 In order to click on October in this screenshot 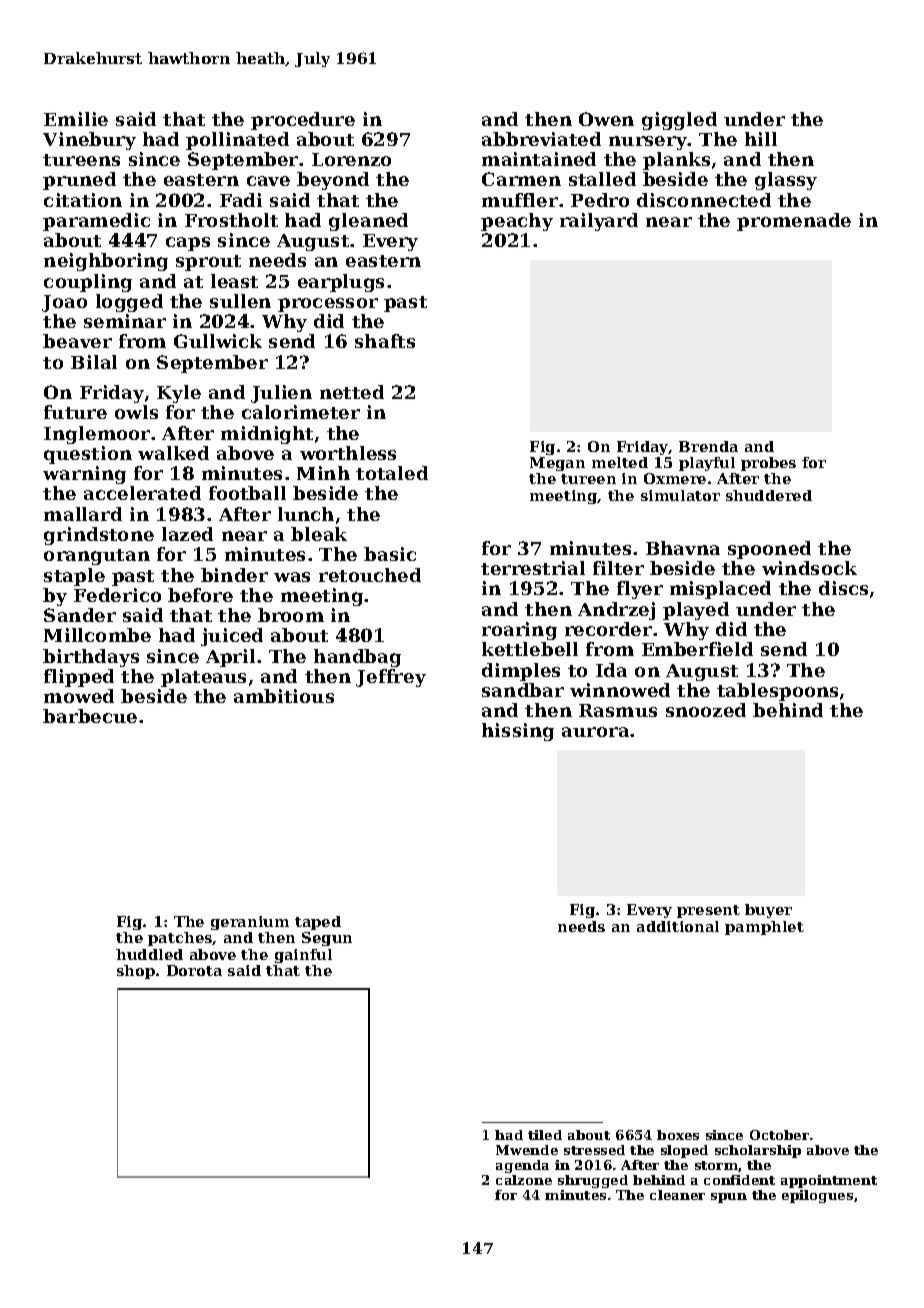, I will do `click(779, 1135)`.
